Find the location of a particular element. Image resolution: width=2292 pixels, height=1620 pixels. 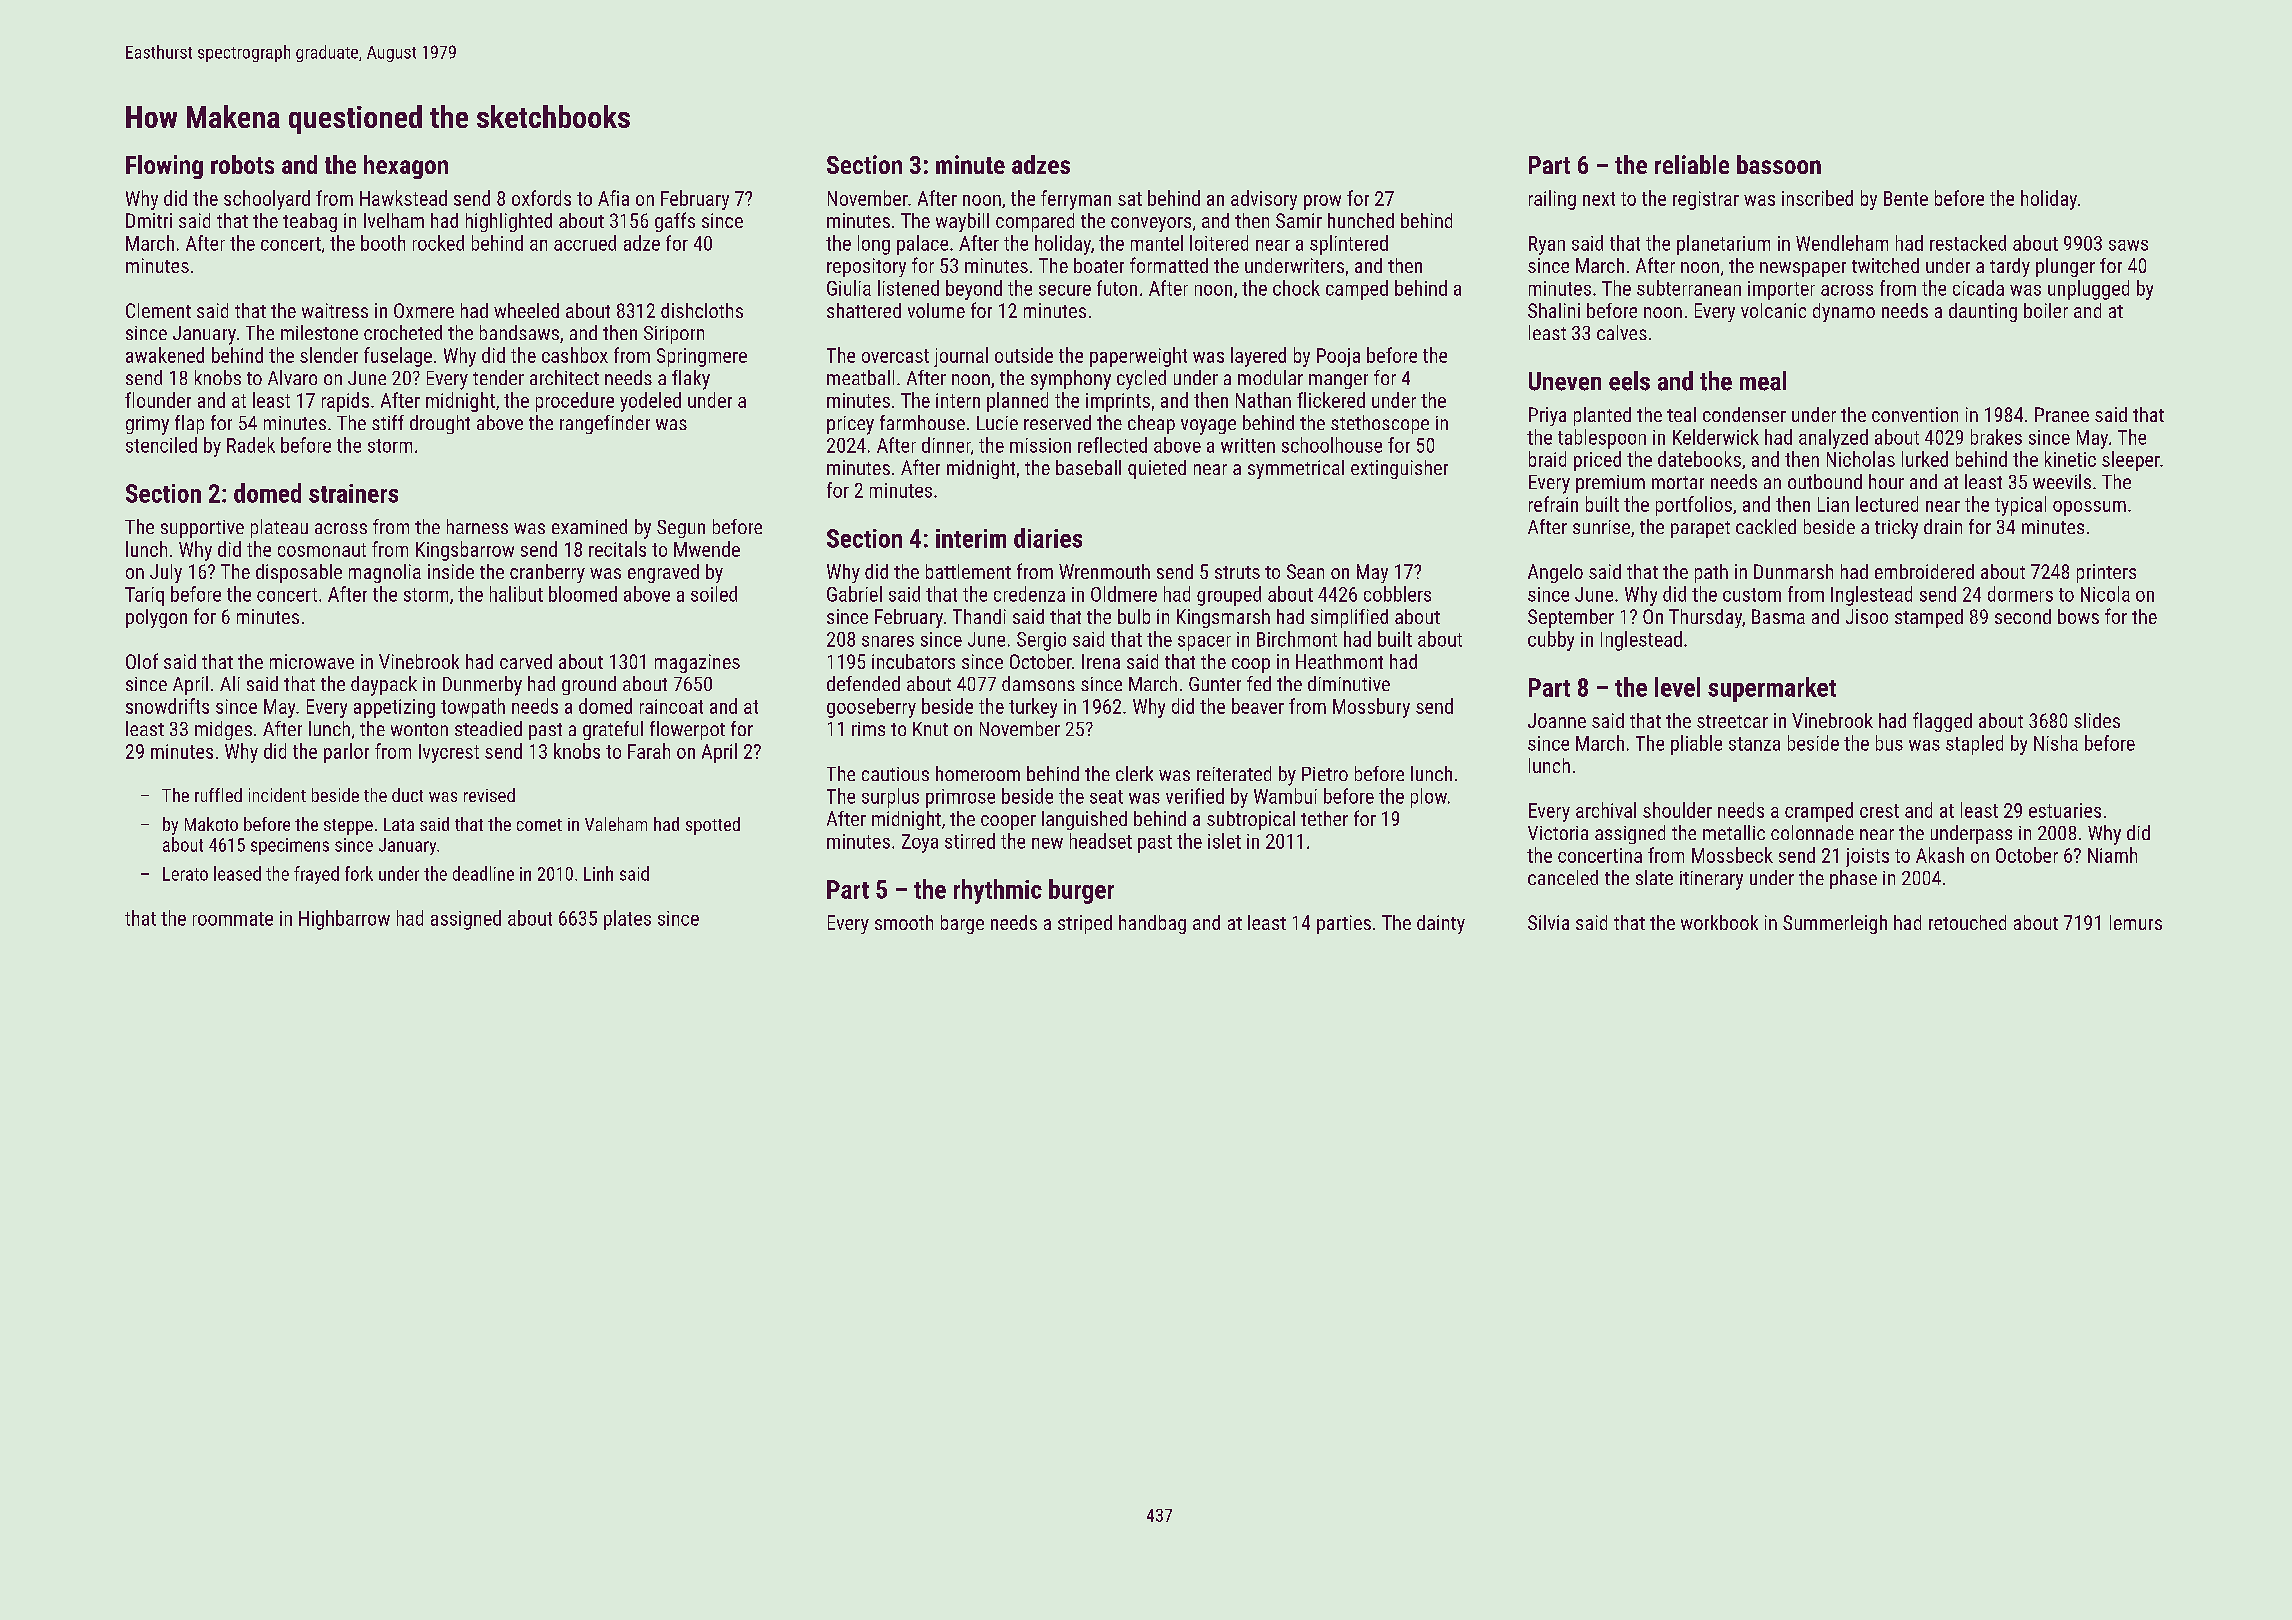

bows is located at coordinates (2078, 616).
